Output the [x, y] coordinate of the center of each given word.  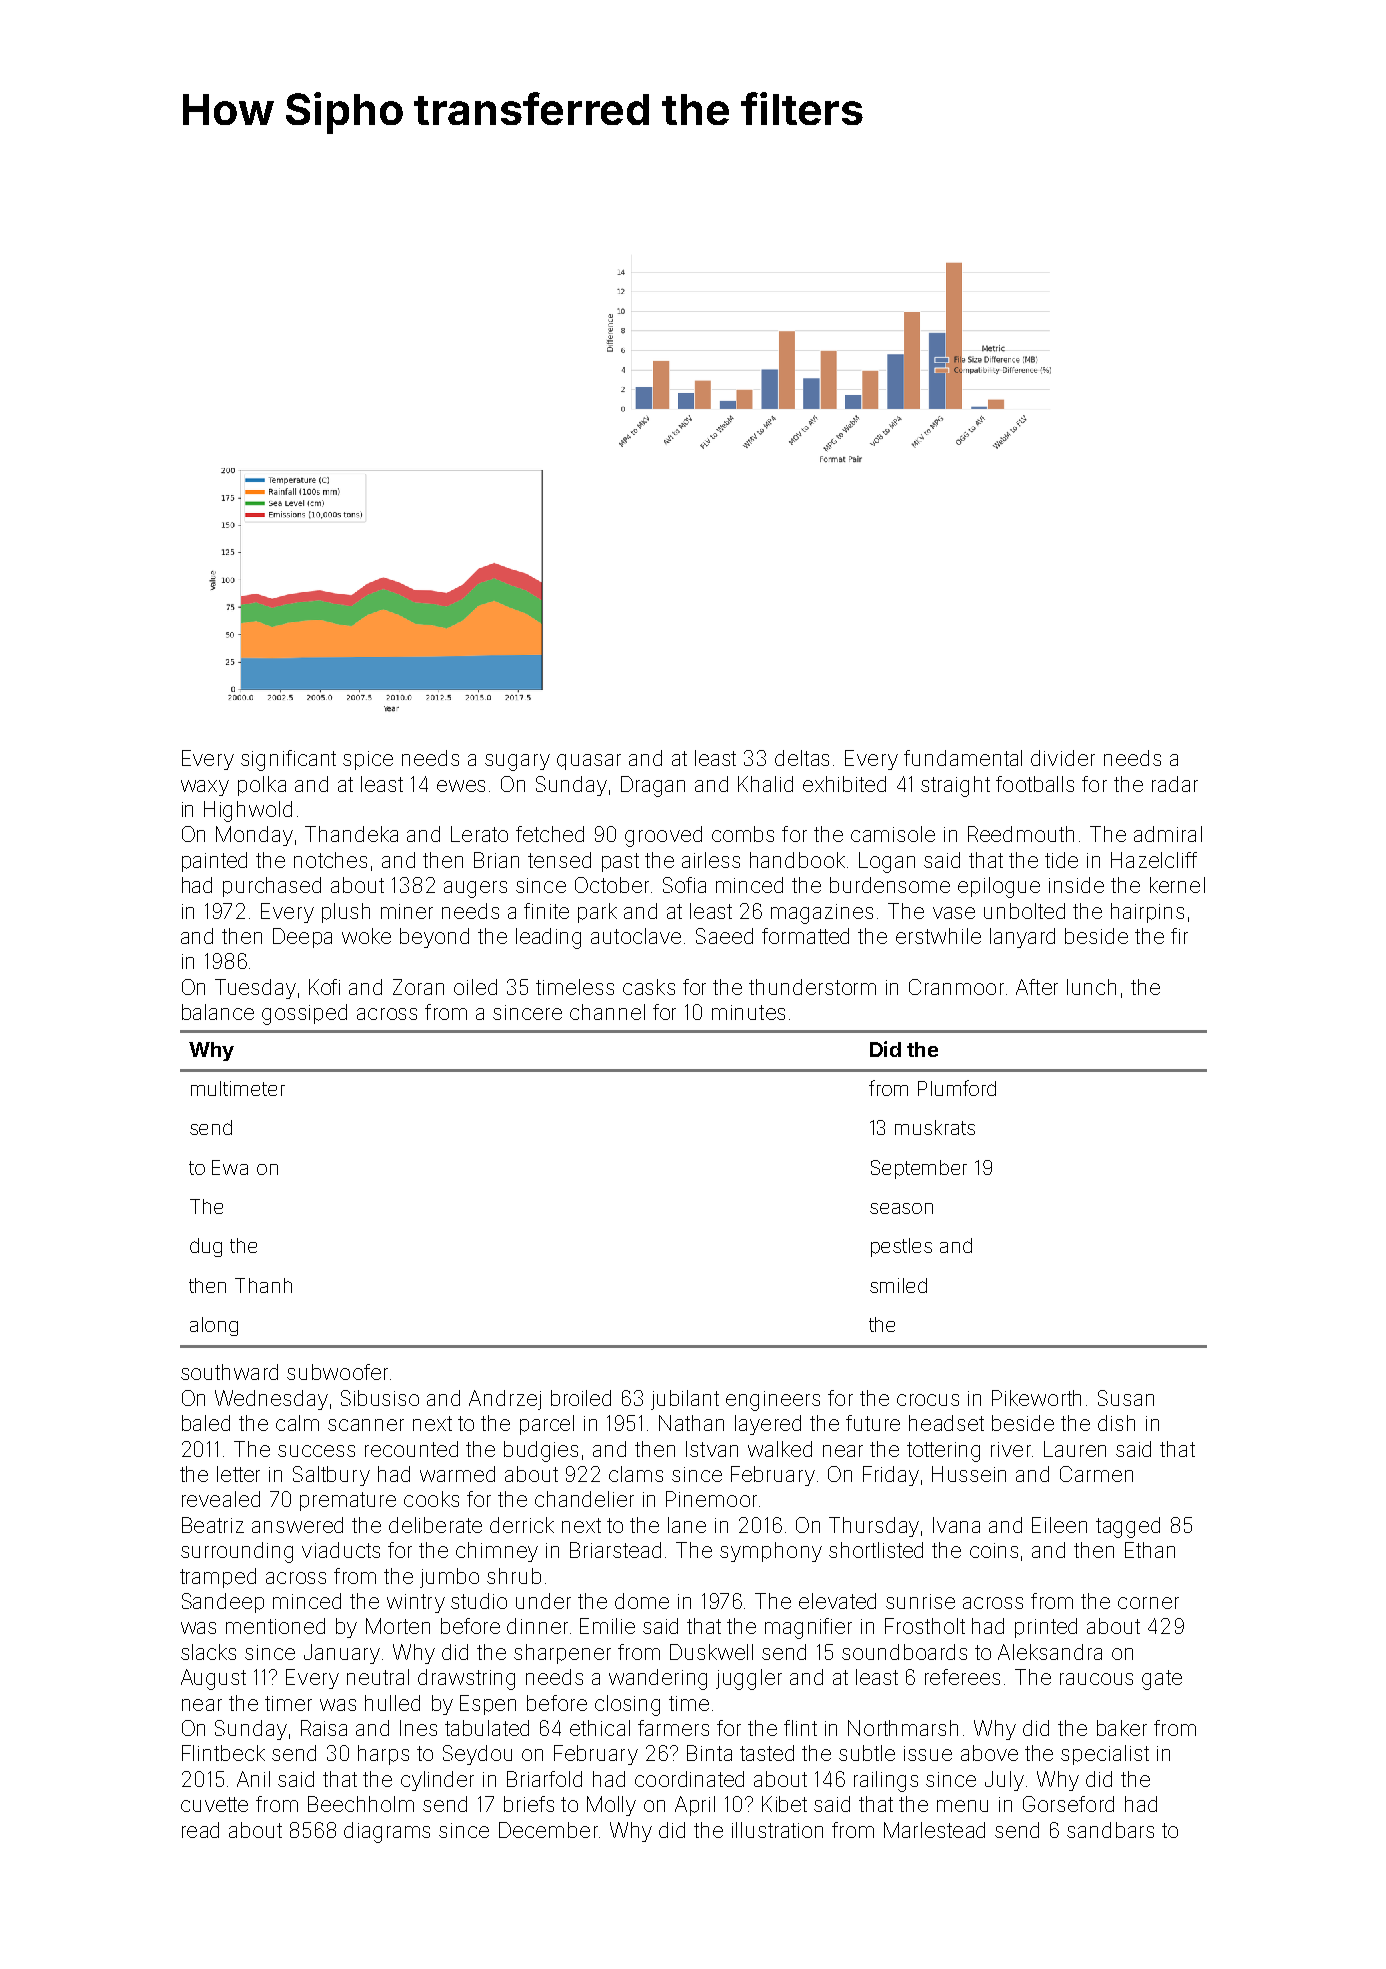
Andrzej [505, 1400]
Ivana [956, 1525]
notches [330, 860]
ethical [600, 1728]
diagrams [387, 1832]
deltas [802, 758]
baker [1122, 1728]
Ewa [230, 1167]
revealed [221, 1499]
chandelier [584, 1499]
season [901, 1208]
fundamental [963, 758]
